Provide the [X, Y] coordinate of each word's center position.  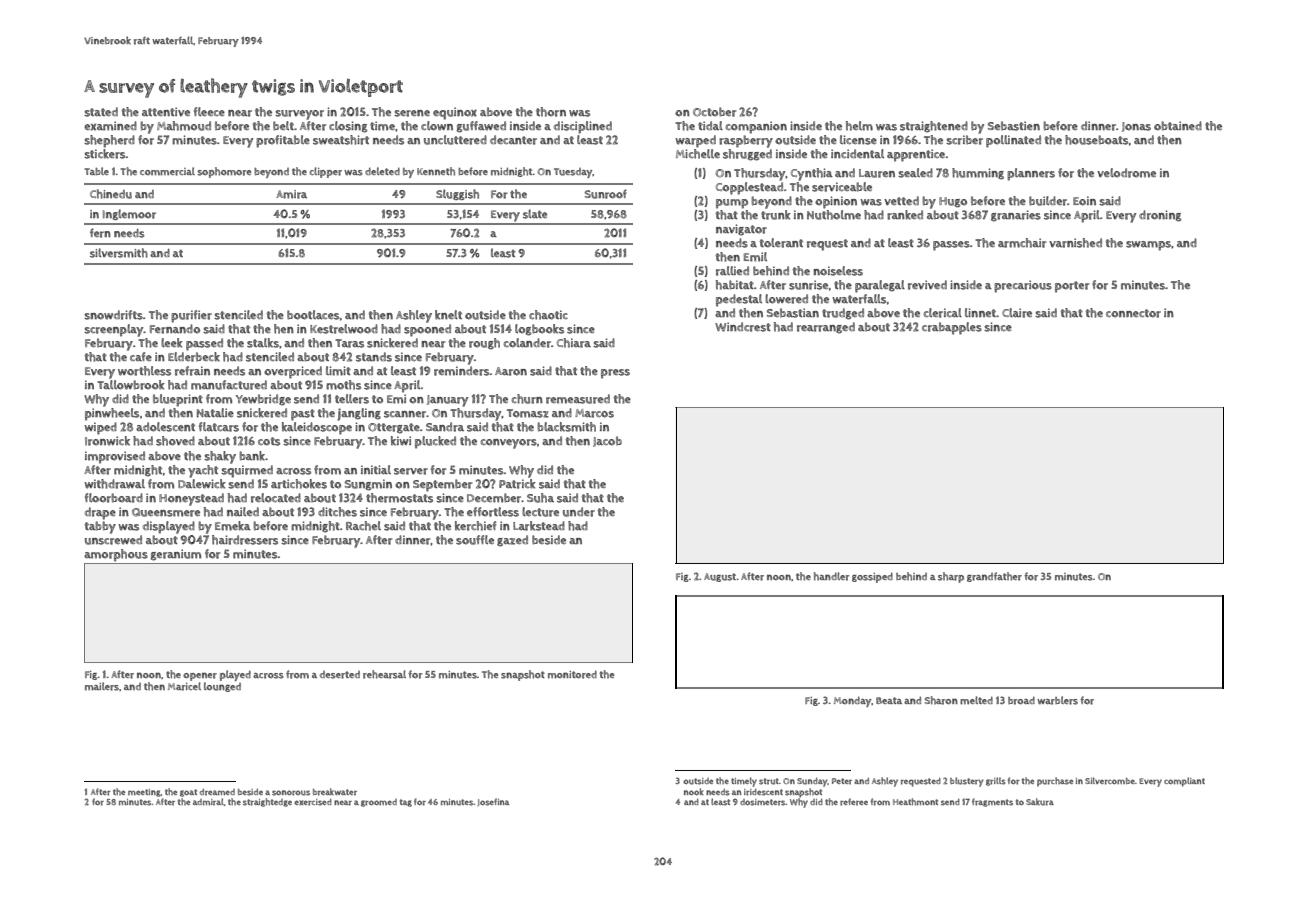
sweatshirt [341, 140]
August [720, 577]
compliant [1184, 782]
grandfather [994, 577]
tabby [100, 527]
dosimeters [763, 802]
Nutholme [834, 215]
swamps [1148, 246]
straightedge [267, 802]
